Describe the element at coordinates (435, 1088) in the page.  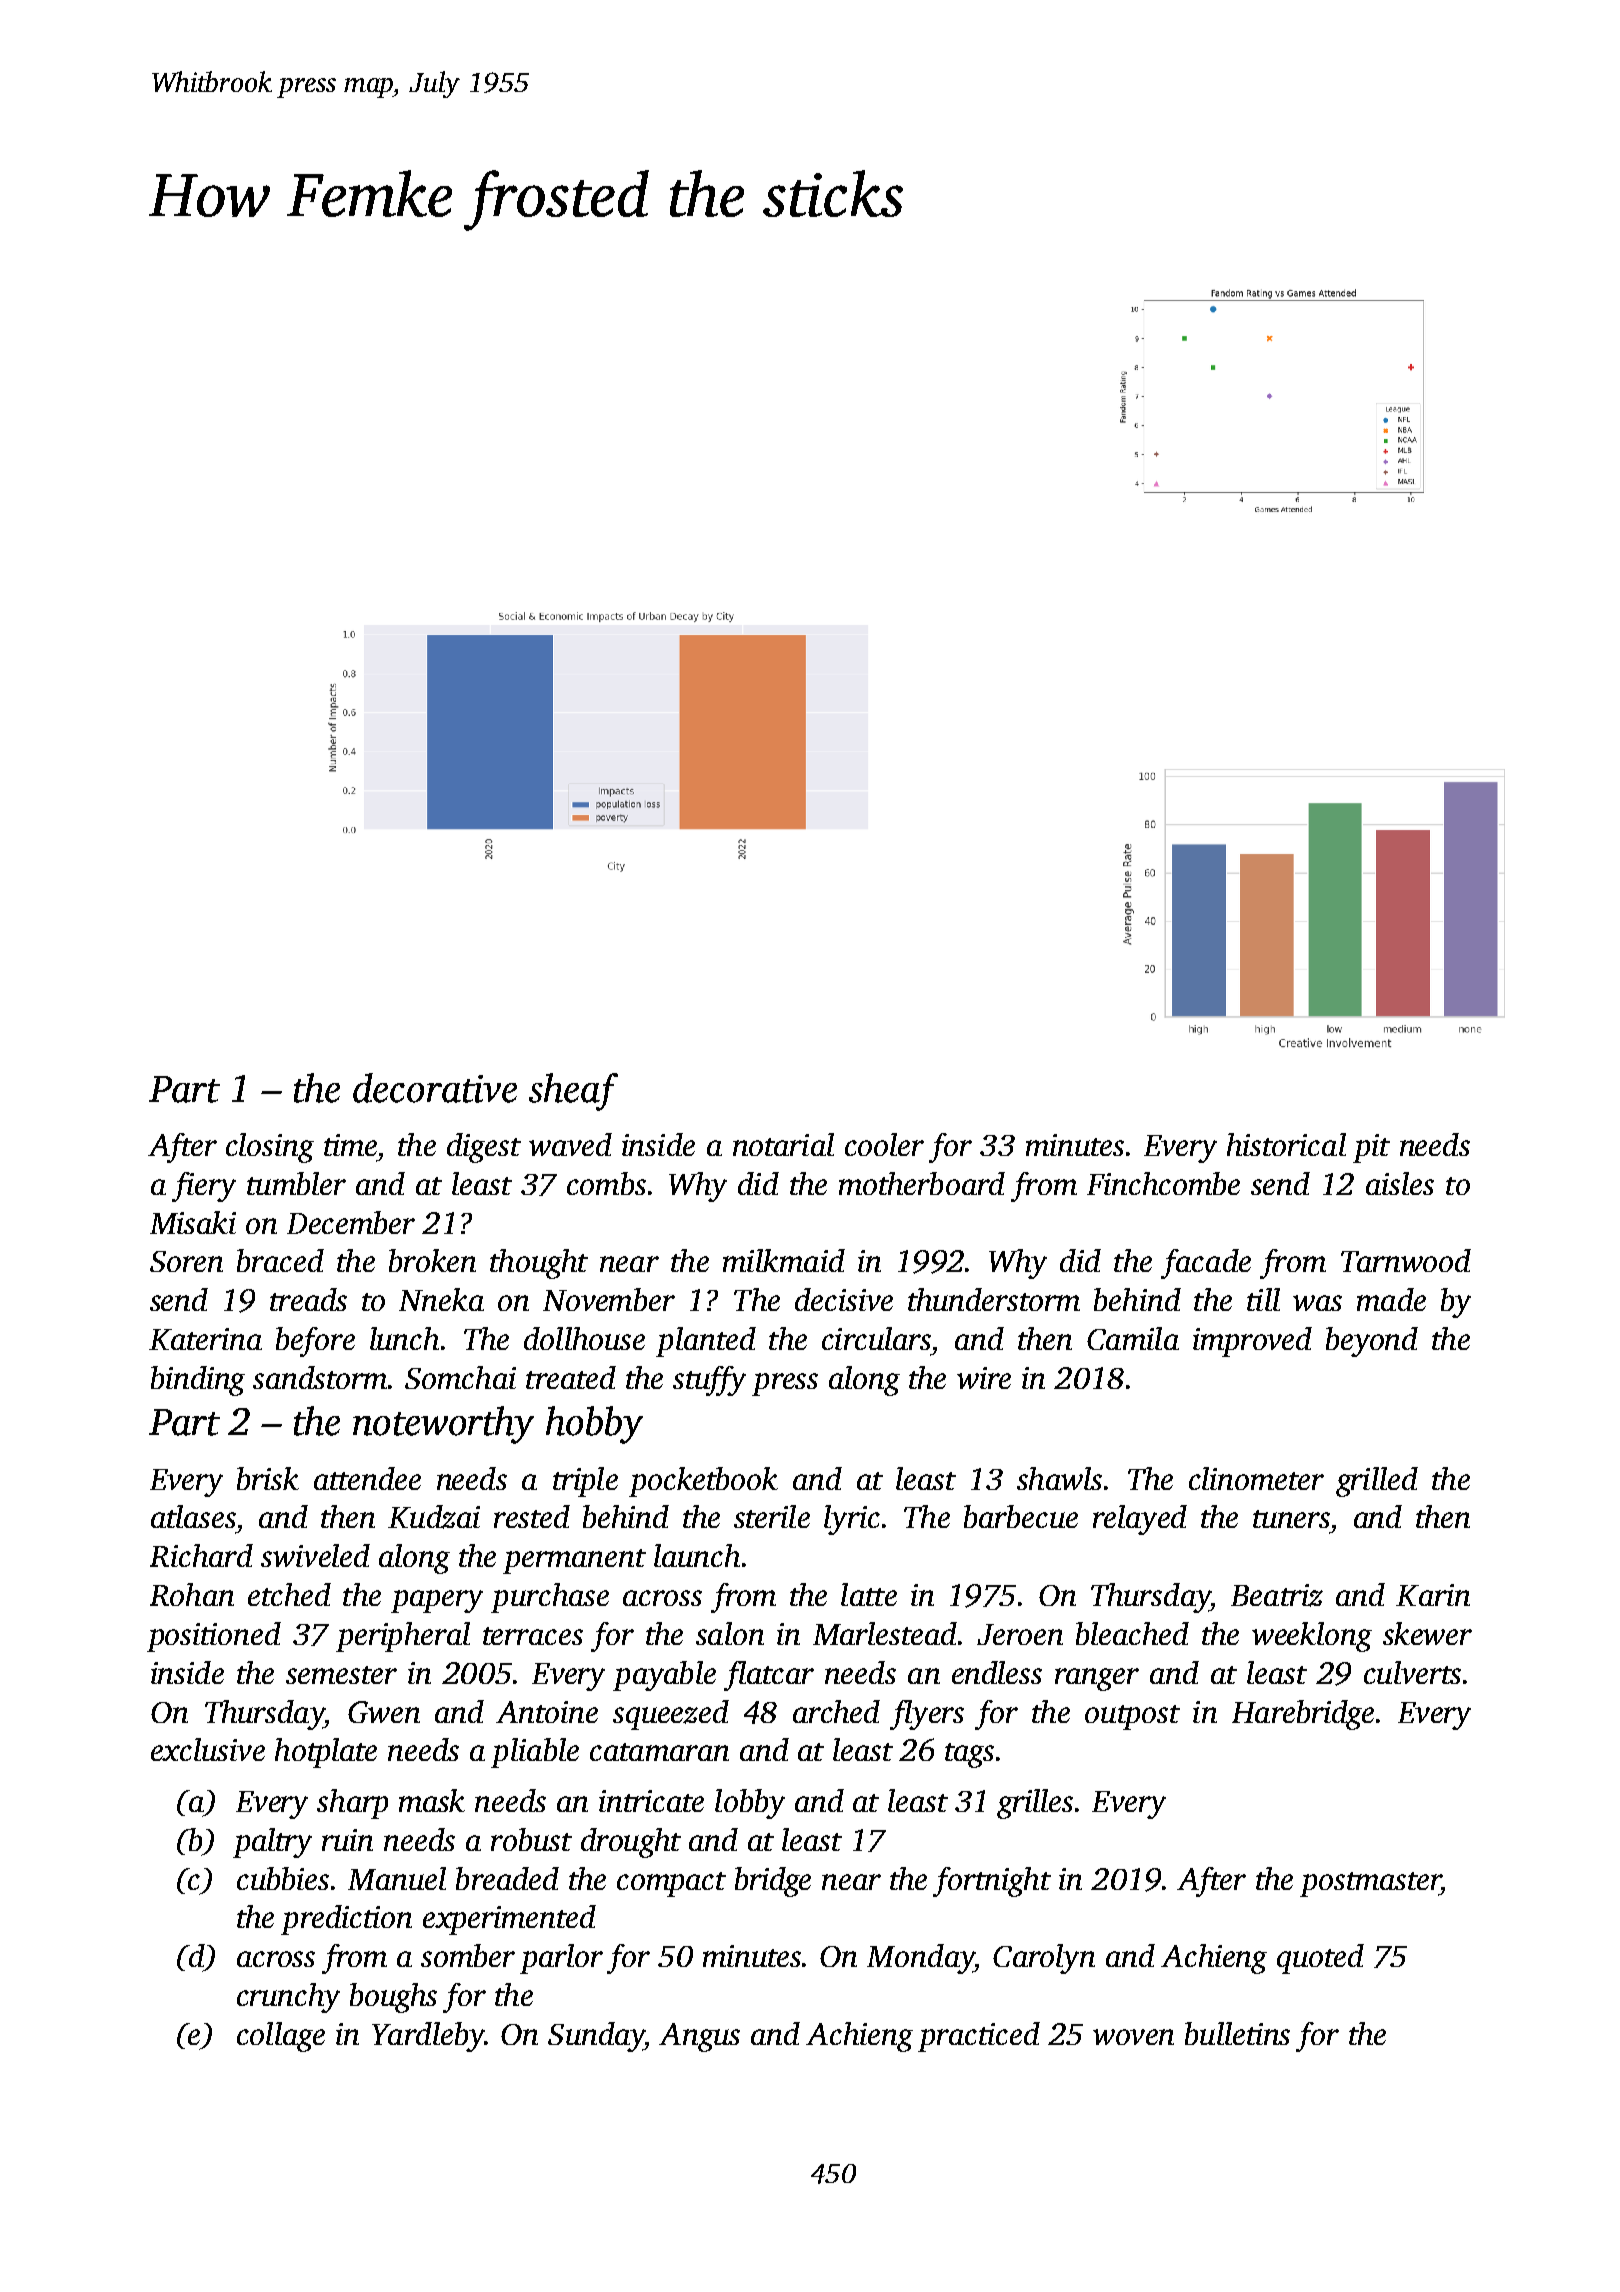
I see `decorative` at that location.
